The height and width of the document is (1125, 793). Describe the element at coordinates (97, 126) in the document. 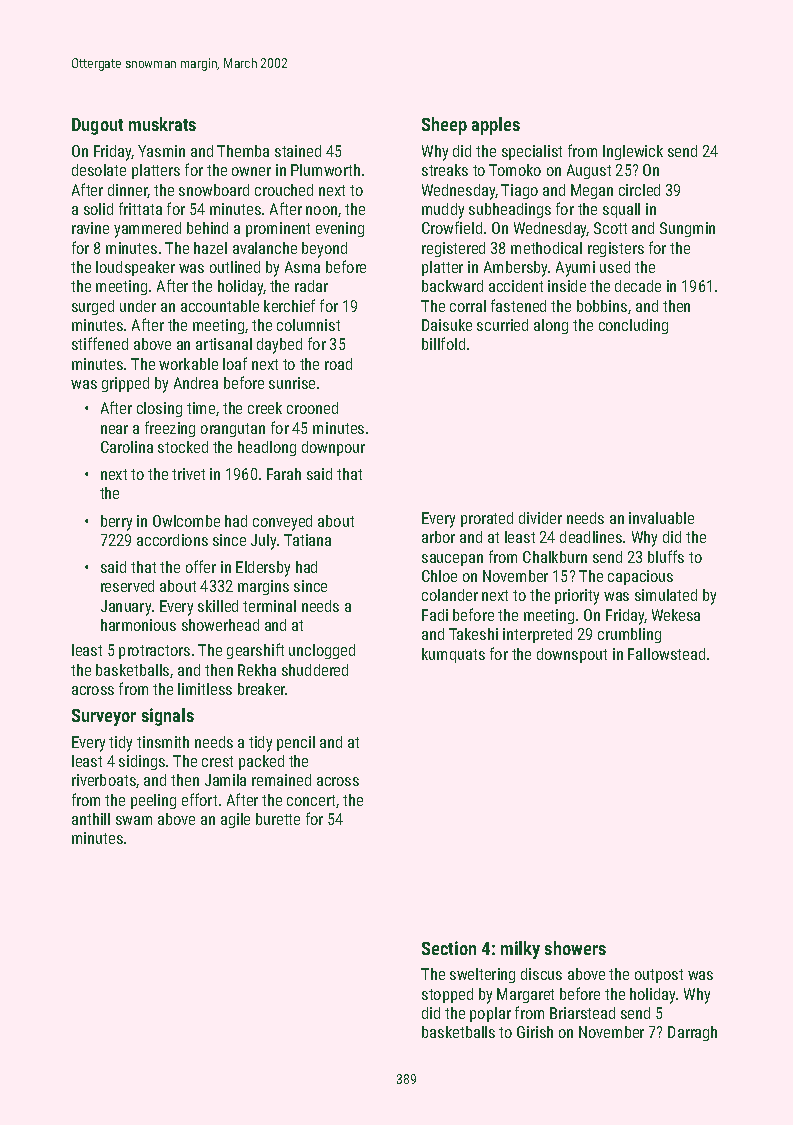

I see `Dugout` at that location.
